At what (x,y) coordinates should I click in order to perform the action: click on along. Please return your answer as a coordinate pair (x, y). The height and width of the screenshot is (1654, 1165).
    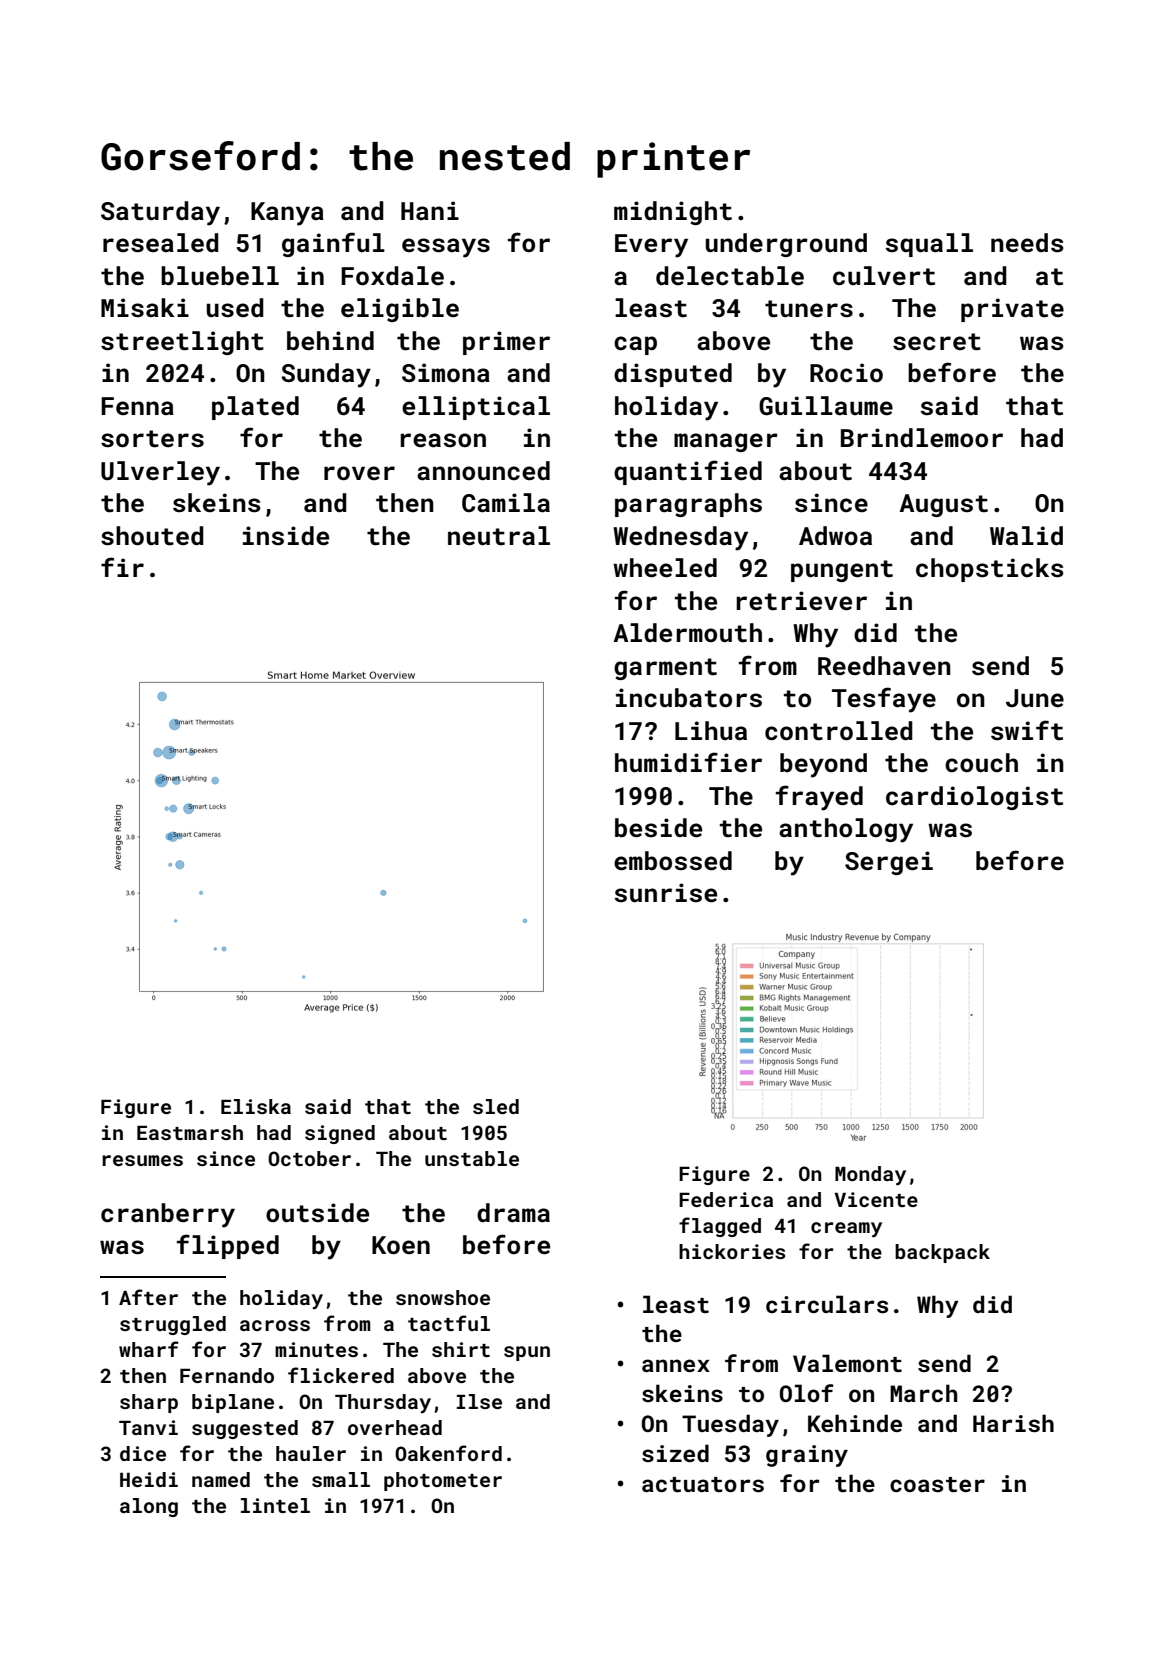
    Looking at the image, I should click on (149, 1507).
